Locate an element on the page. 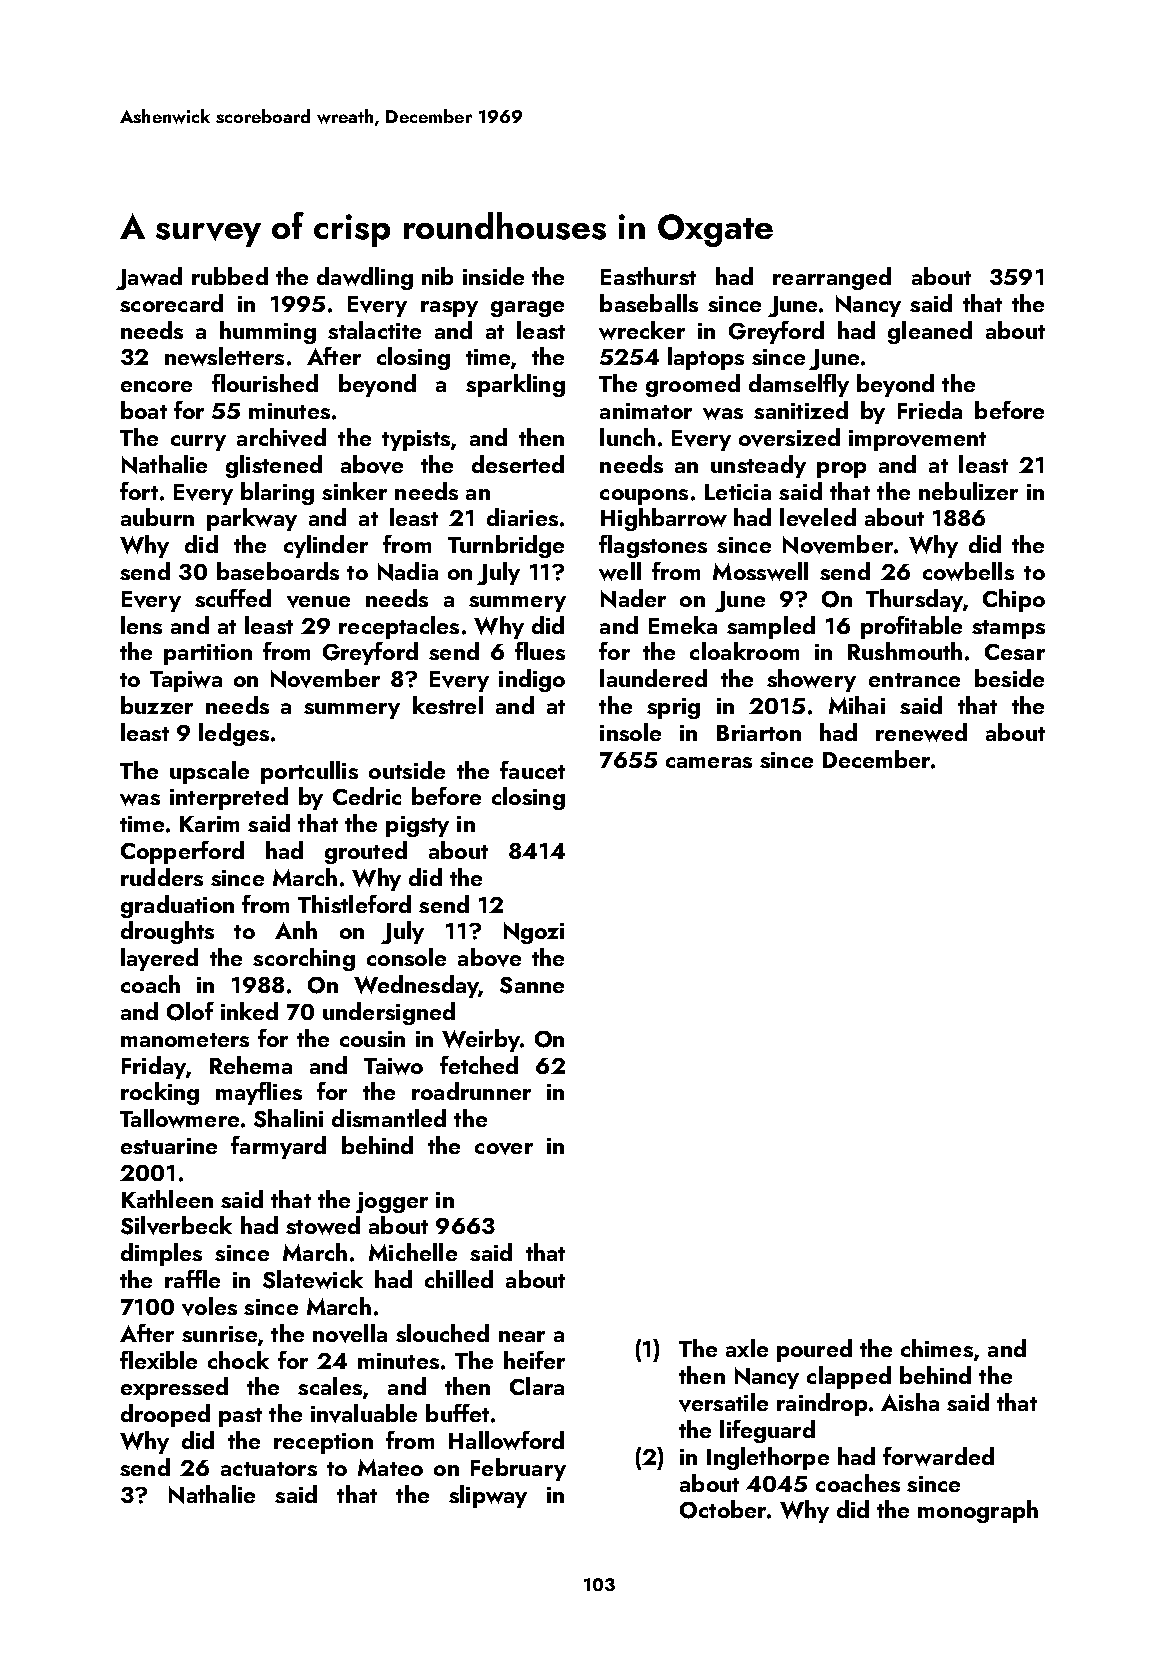 Image resolution: width=1165 pixels, height=1654 pixels. actuators is located at coordinates (269, 1469).
